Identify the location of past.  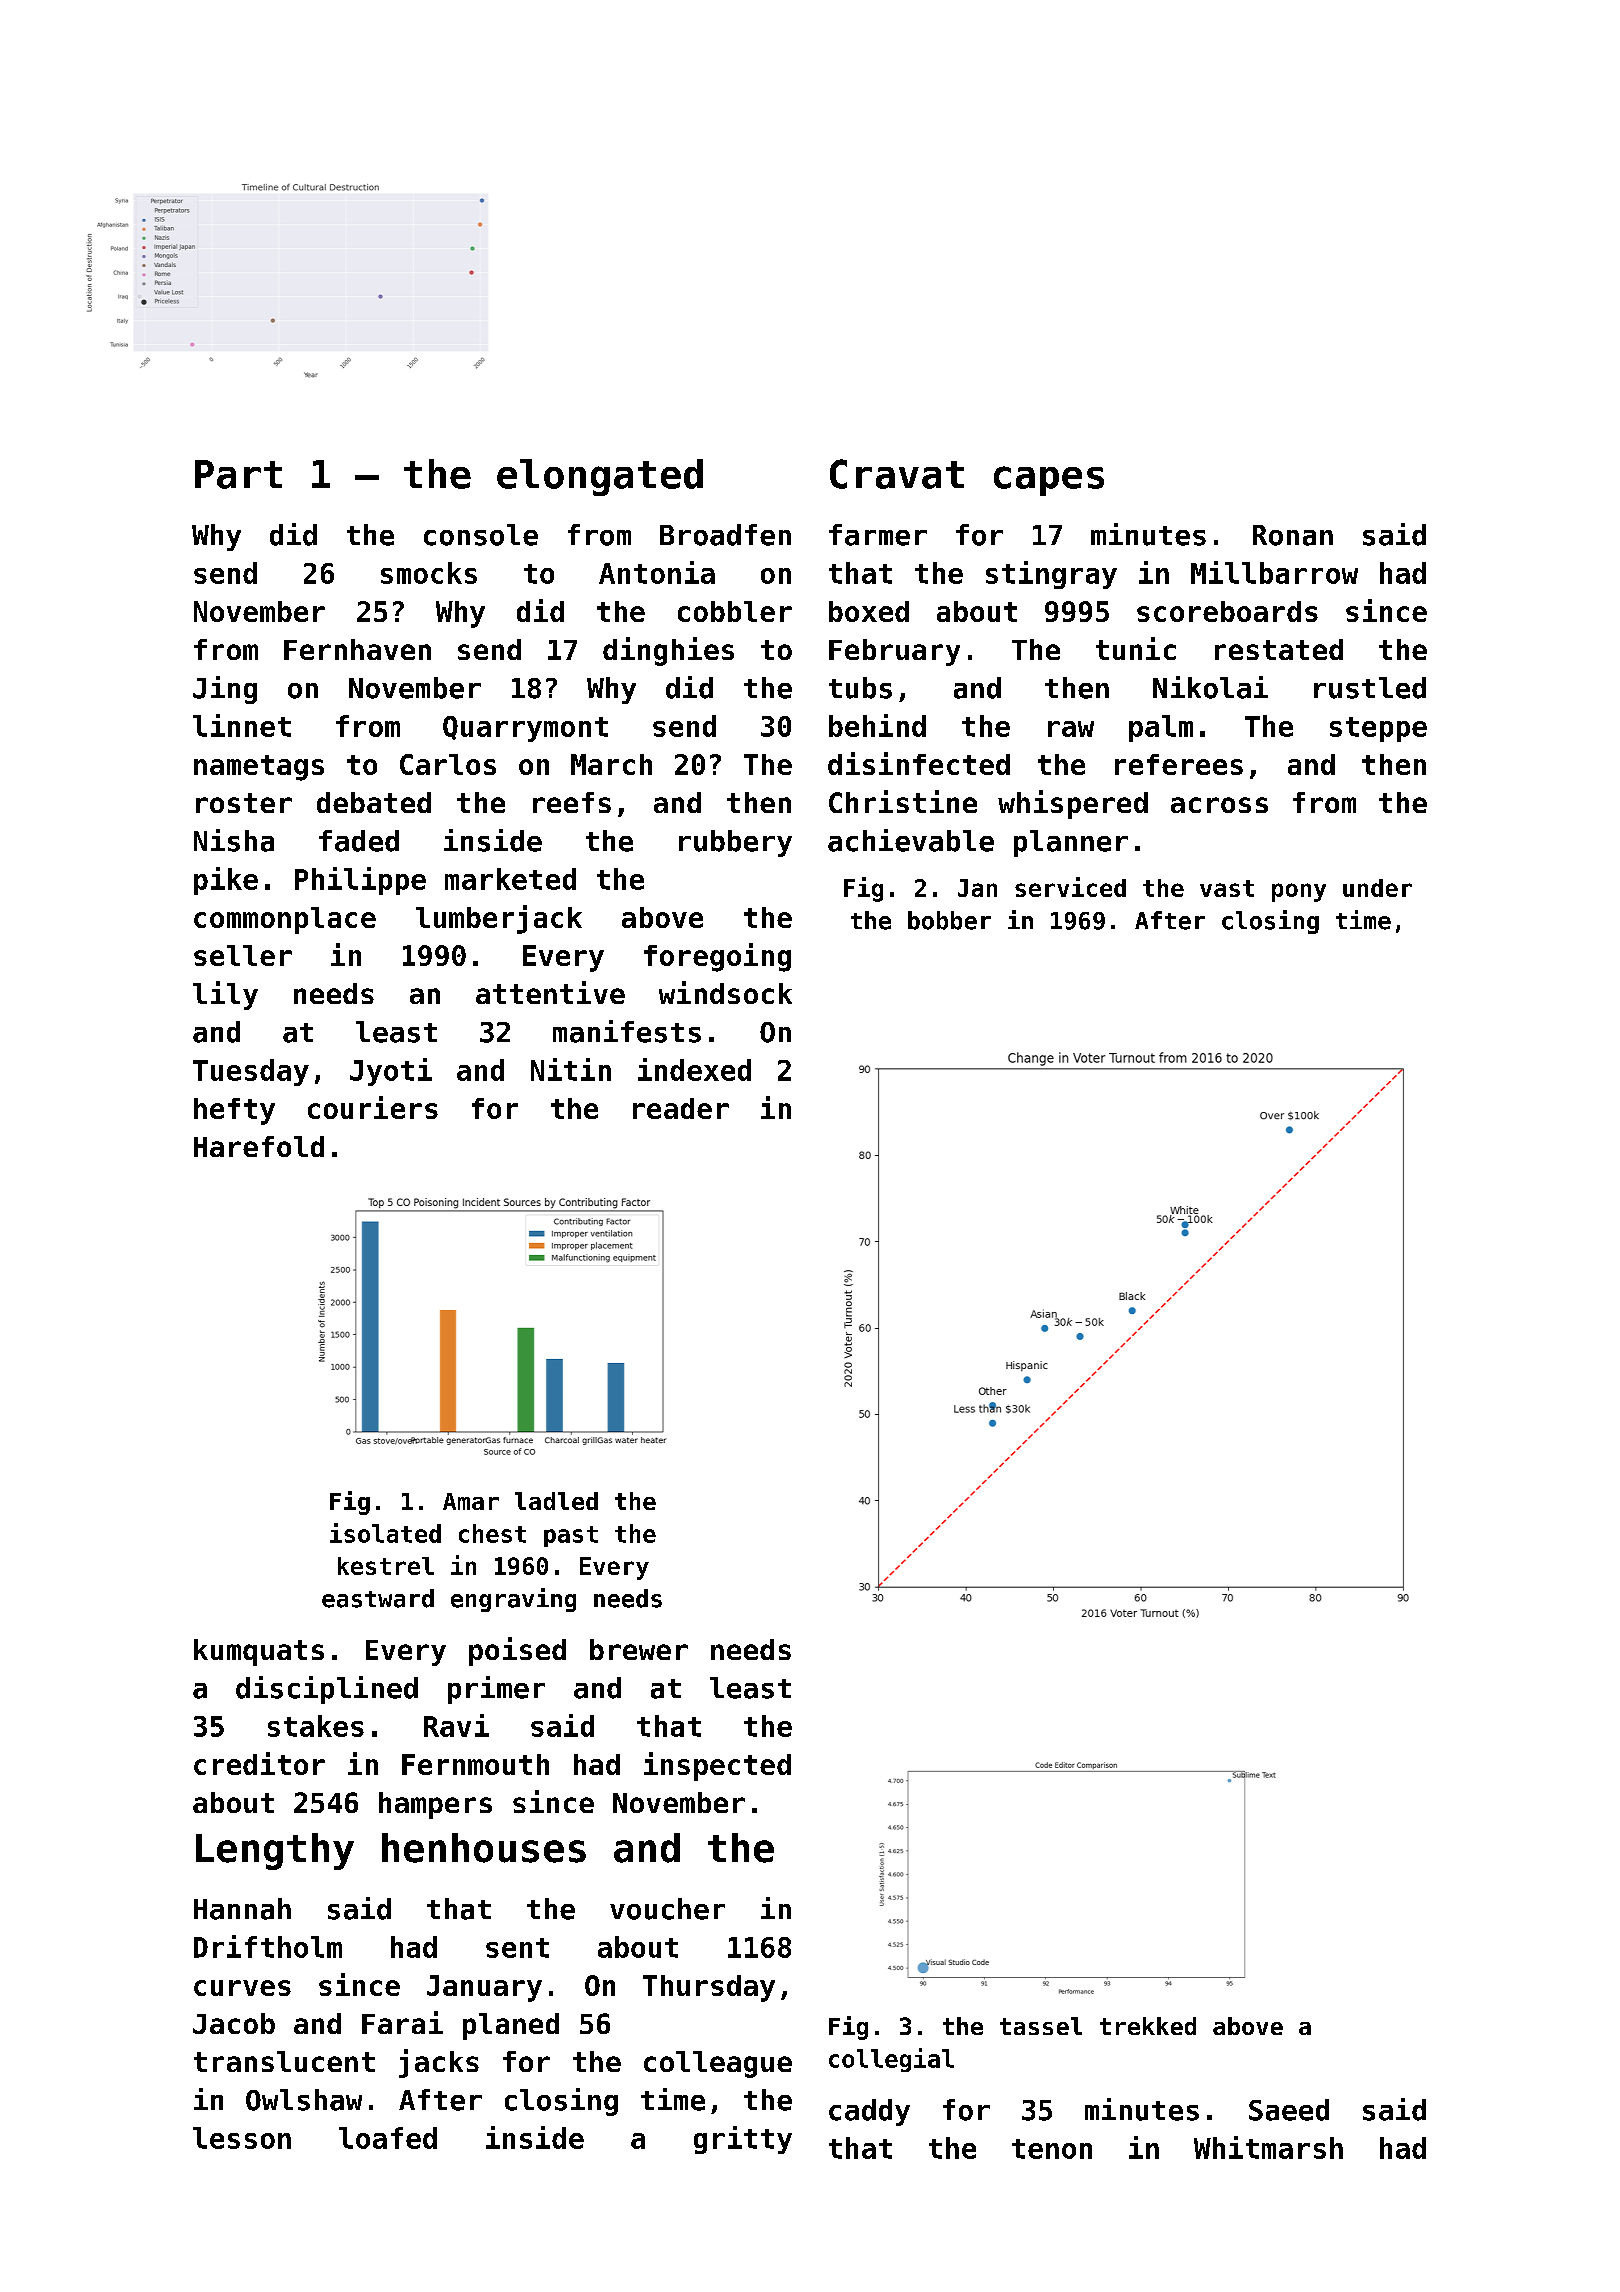
(571, 1536).
